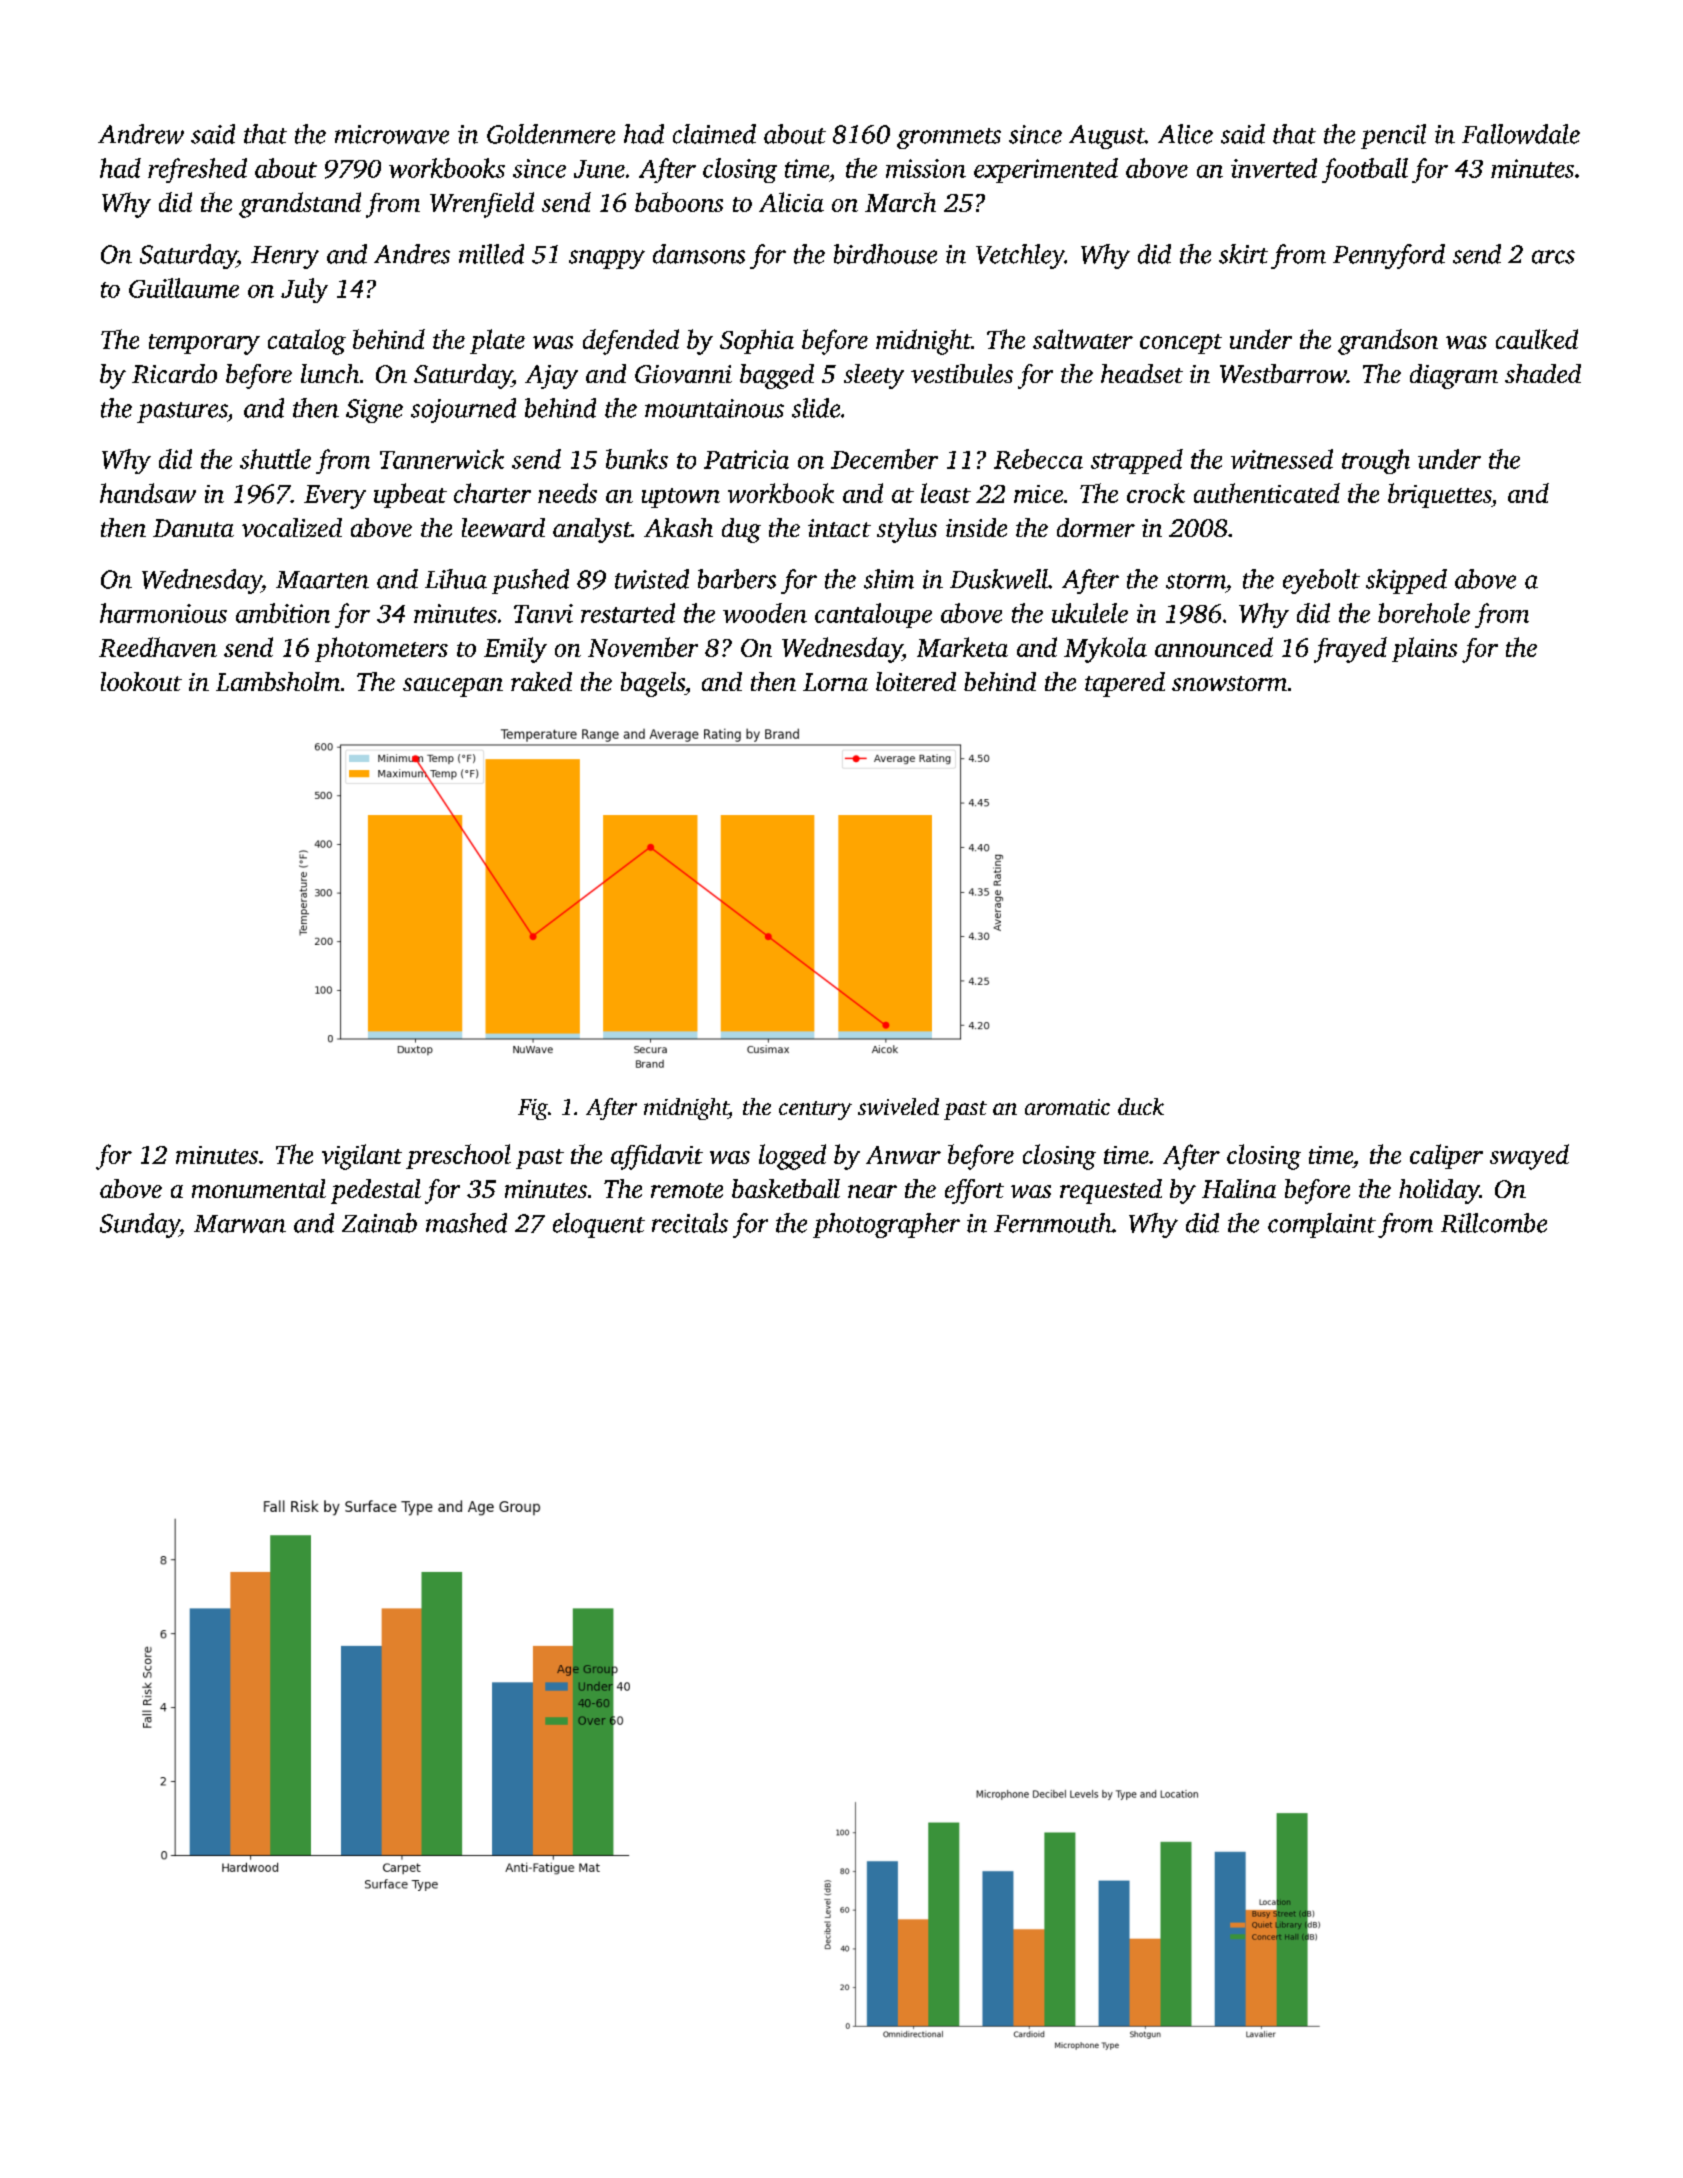  Describe the element at coordinates (362, 1157) in the screenshot. I see `vigilant` at that location.
